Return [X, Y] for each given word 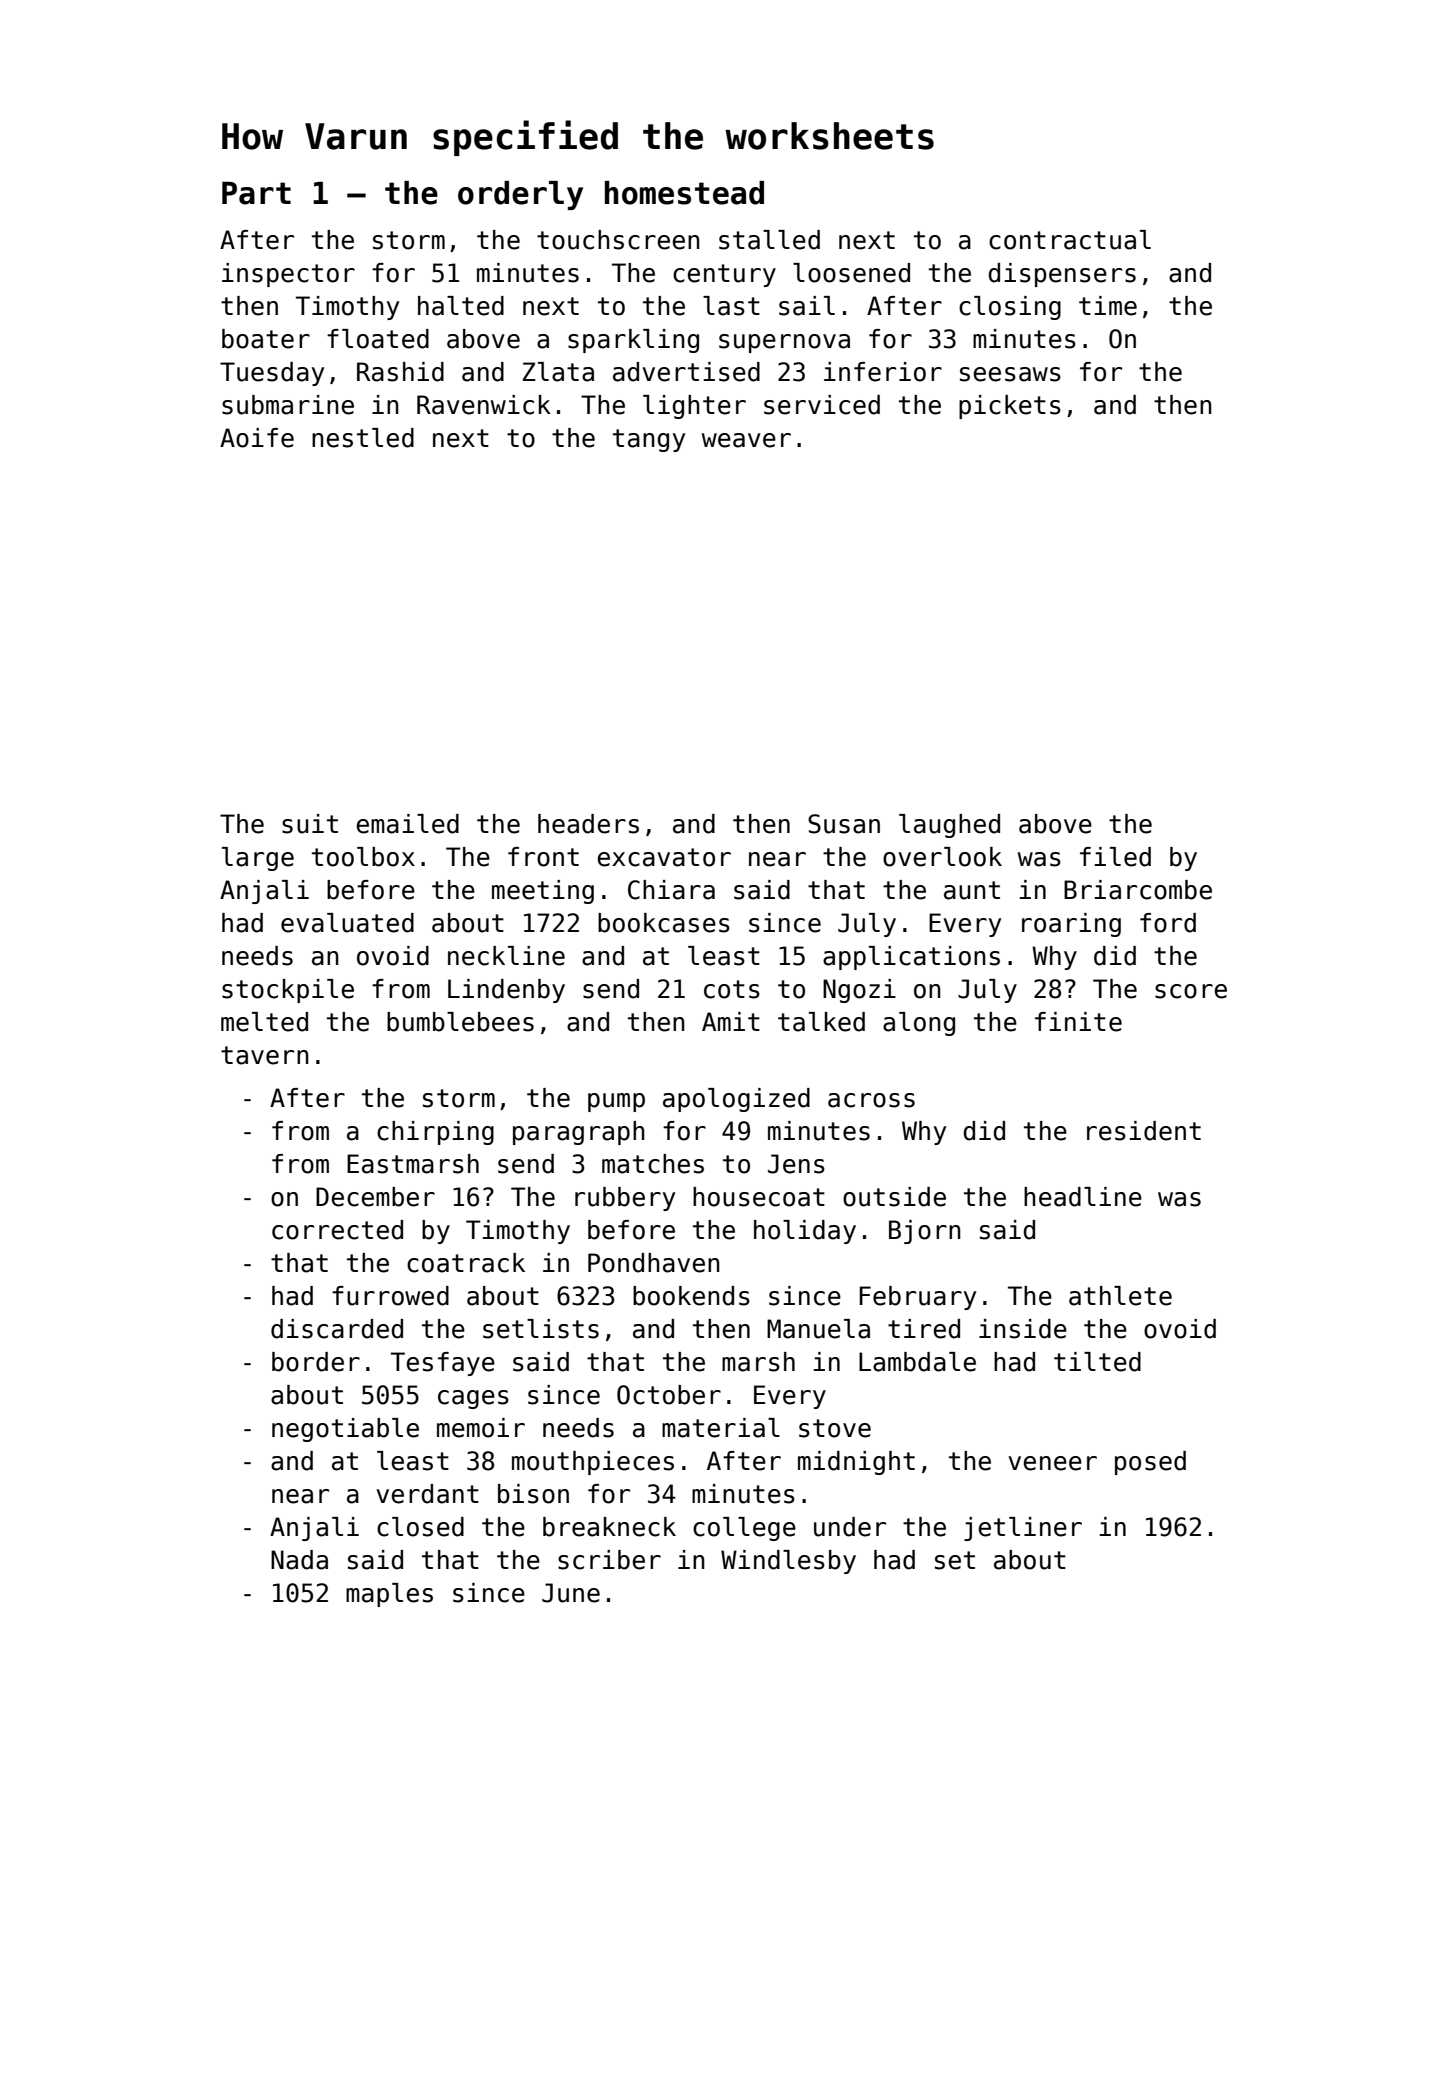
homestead [684, 193]
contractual [1070, 240]
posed [1150, 1463]
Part [256, 193]
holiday [805, 1232]
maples [389, 1595]
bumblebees [460, 1022]
